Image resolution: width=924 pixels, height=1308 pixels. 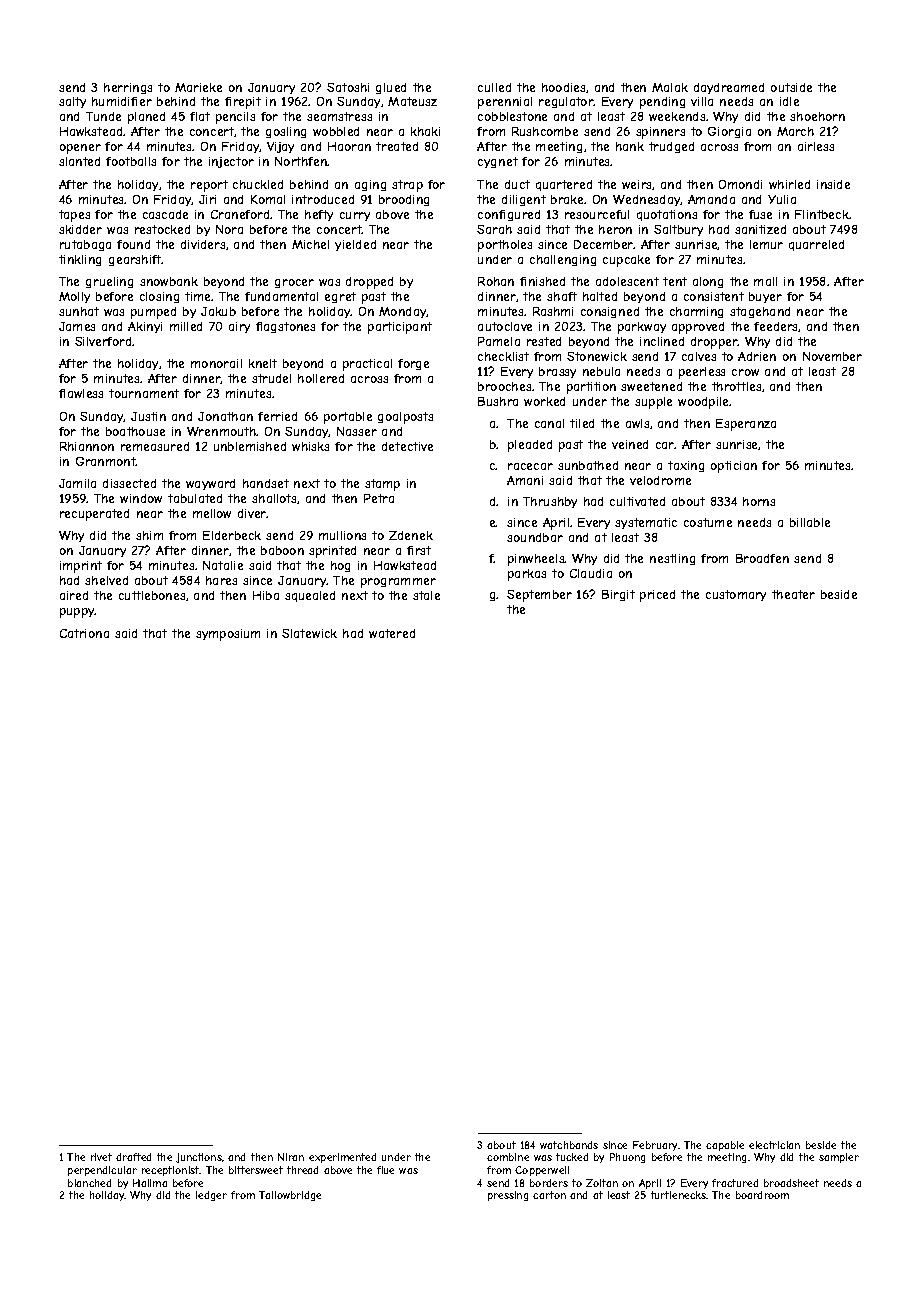 What do you see at coordinates (762, 1195) in the image?
I see `boardroom` at bounding box center [762, 1195].
